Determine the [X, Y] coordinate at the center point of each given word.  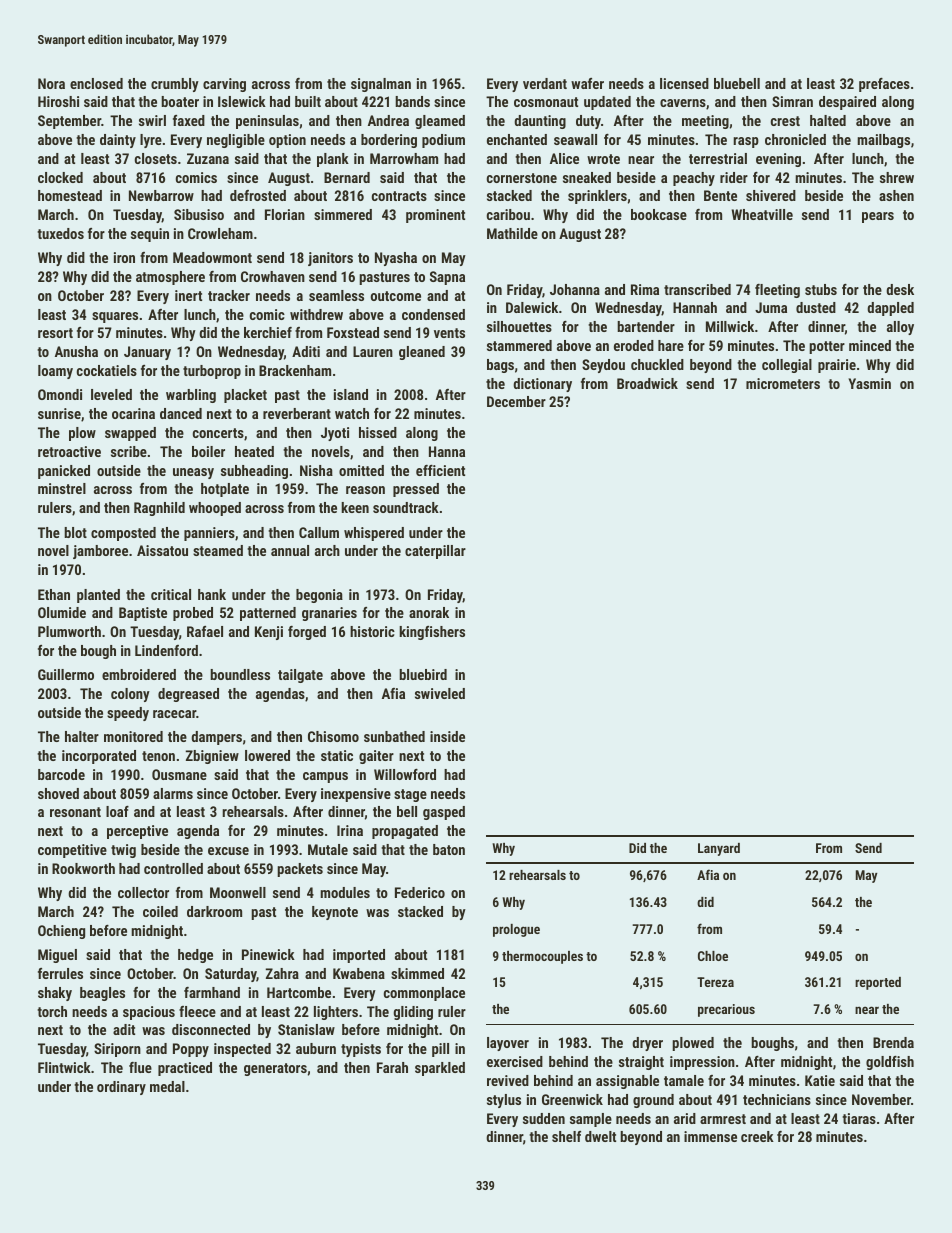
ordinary [121, 1088]
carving [224, 85]
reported [878, 983]
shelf [566, 1136]
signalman [381, 85]
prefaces [884, 85]
